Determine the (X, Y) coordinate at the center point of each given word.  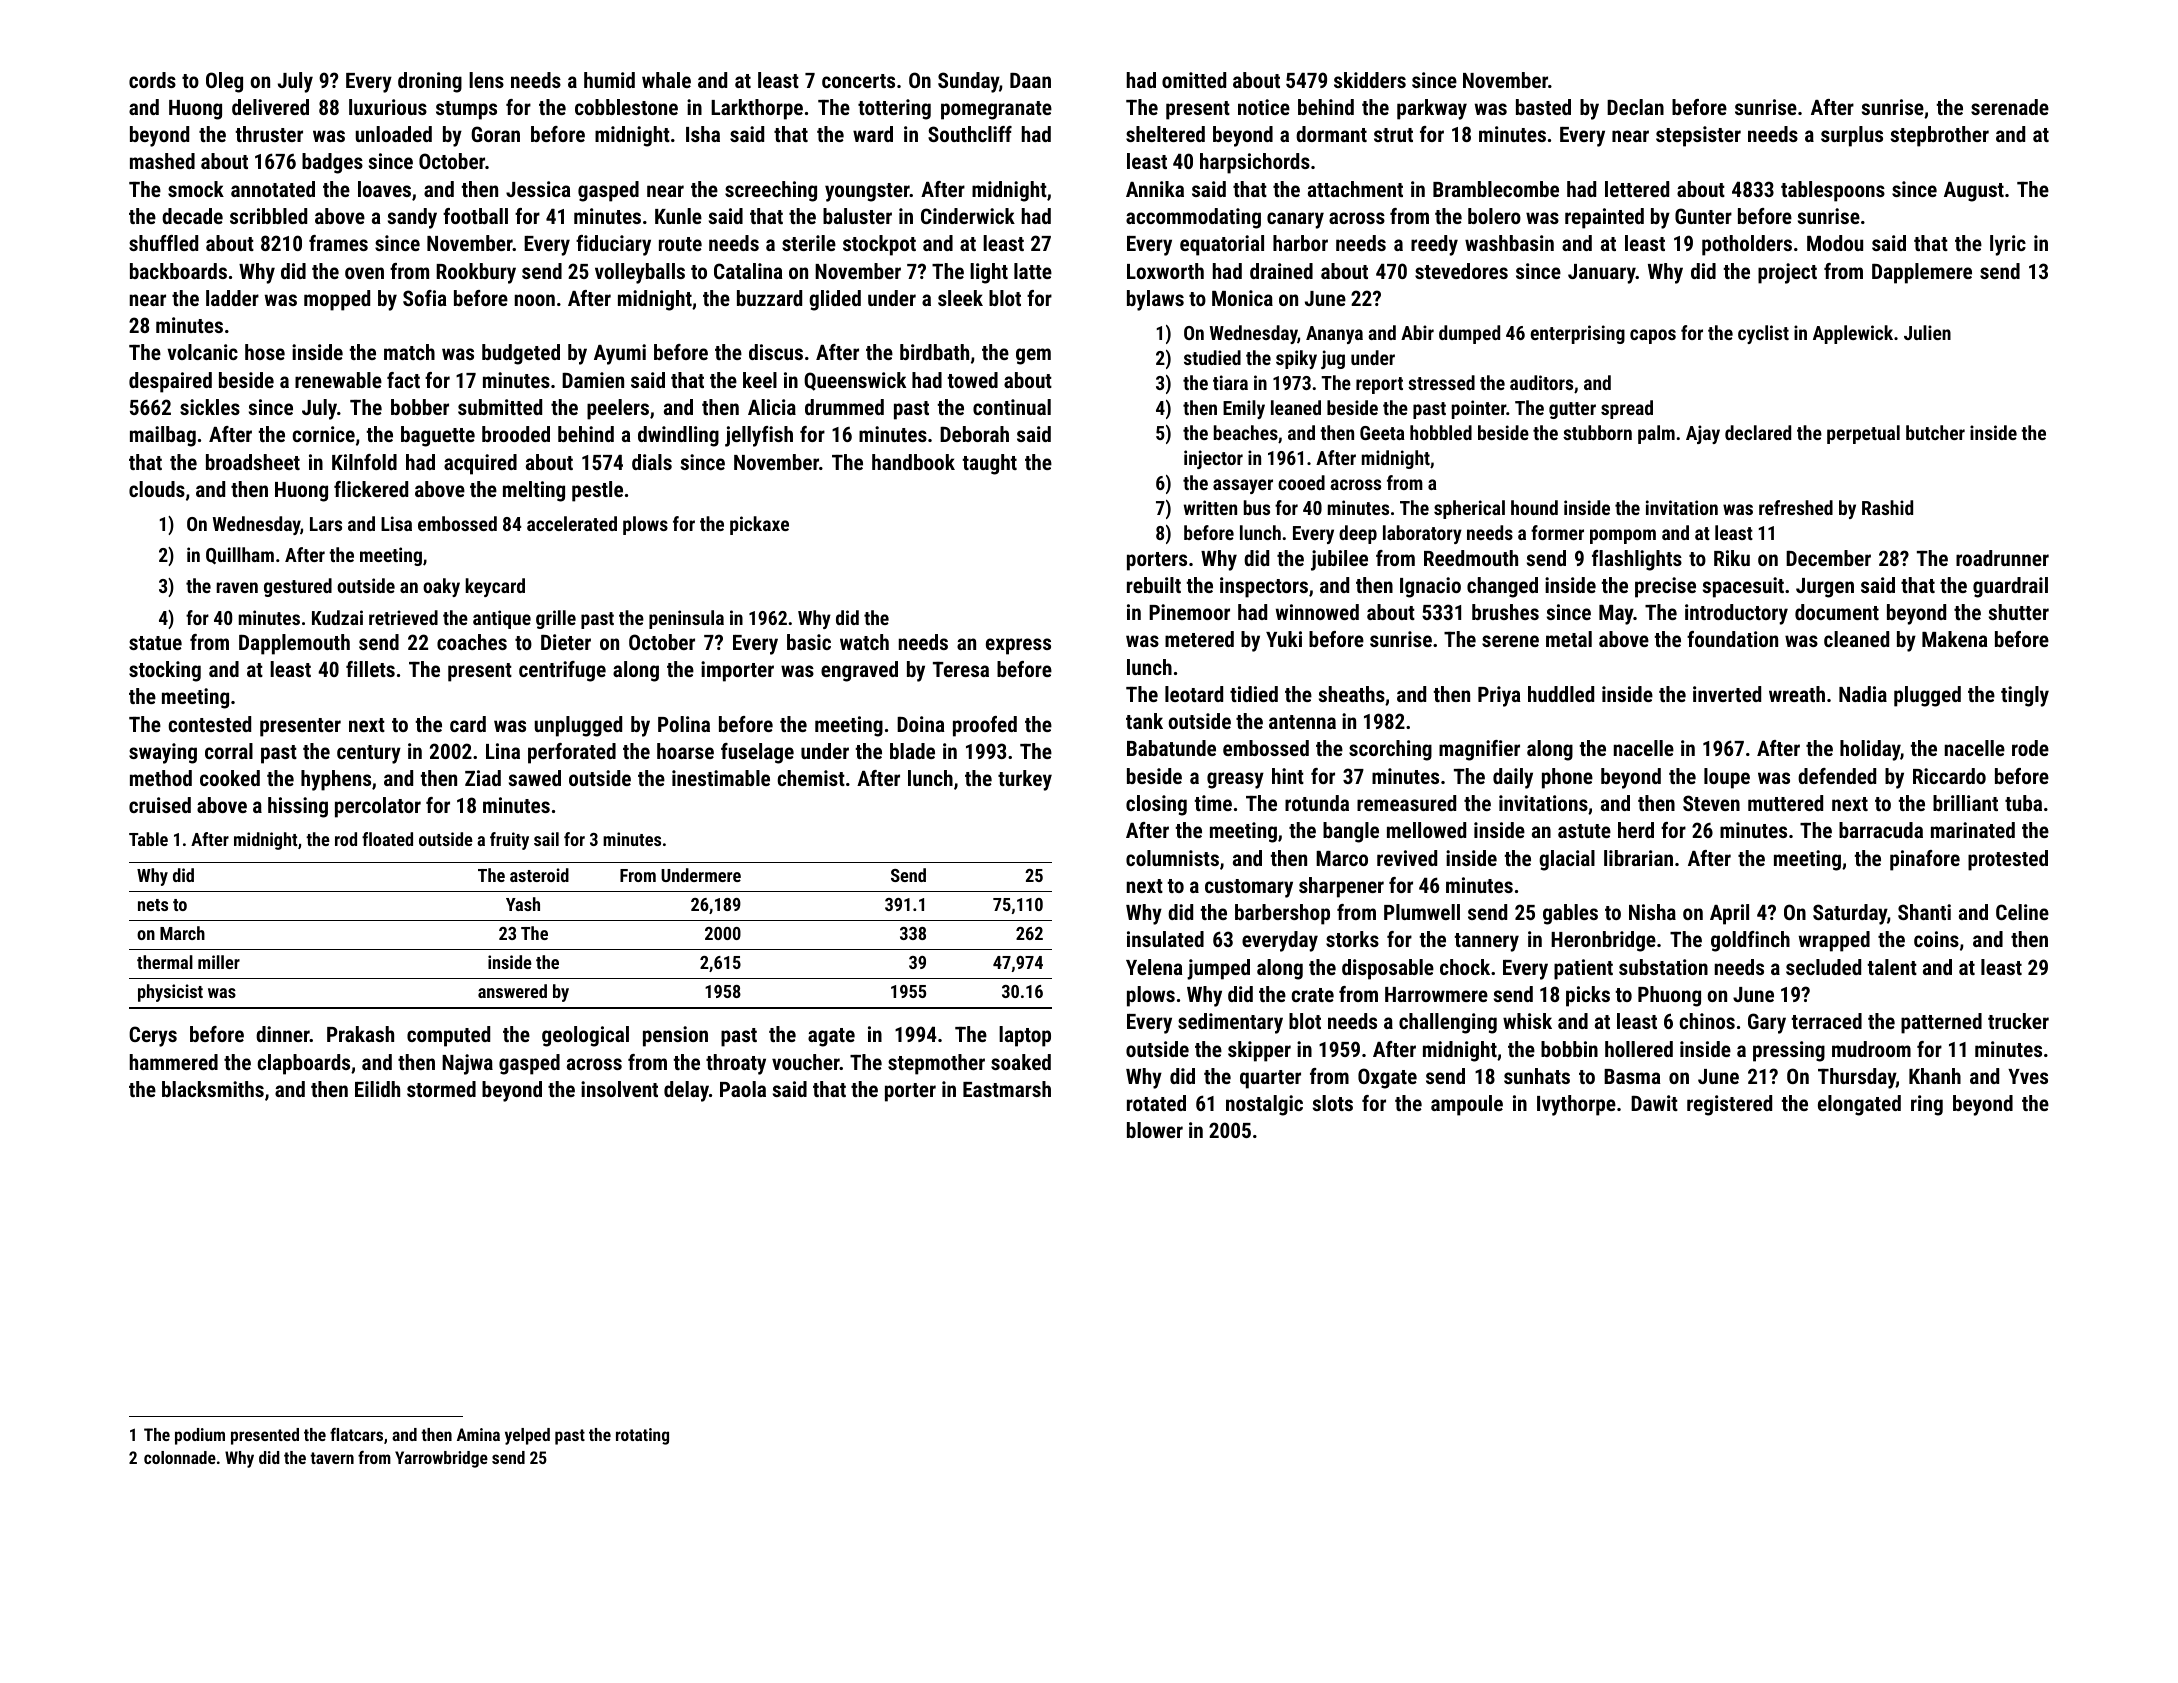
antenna (1302, 722)
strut (1393, 135)
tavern (332, 1458)
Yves (2028, 1076)
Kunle (678, 216)
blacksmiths (213, 1089)
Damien (593, 380)
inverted (1727, 694)
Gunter (1703, 216)
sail (546, 839)
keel (760, 380)
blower (1155, 1130)
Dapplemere (1922, 273)
